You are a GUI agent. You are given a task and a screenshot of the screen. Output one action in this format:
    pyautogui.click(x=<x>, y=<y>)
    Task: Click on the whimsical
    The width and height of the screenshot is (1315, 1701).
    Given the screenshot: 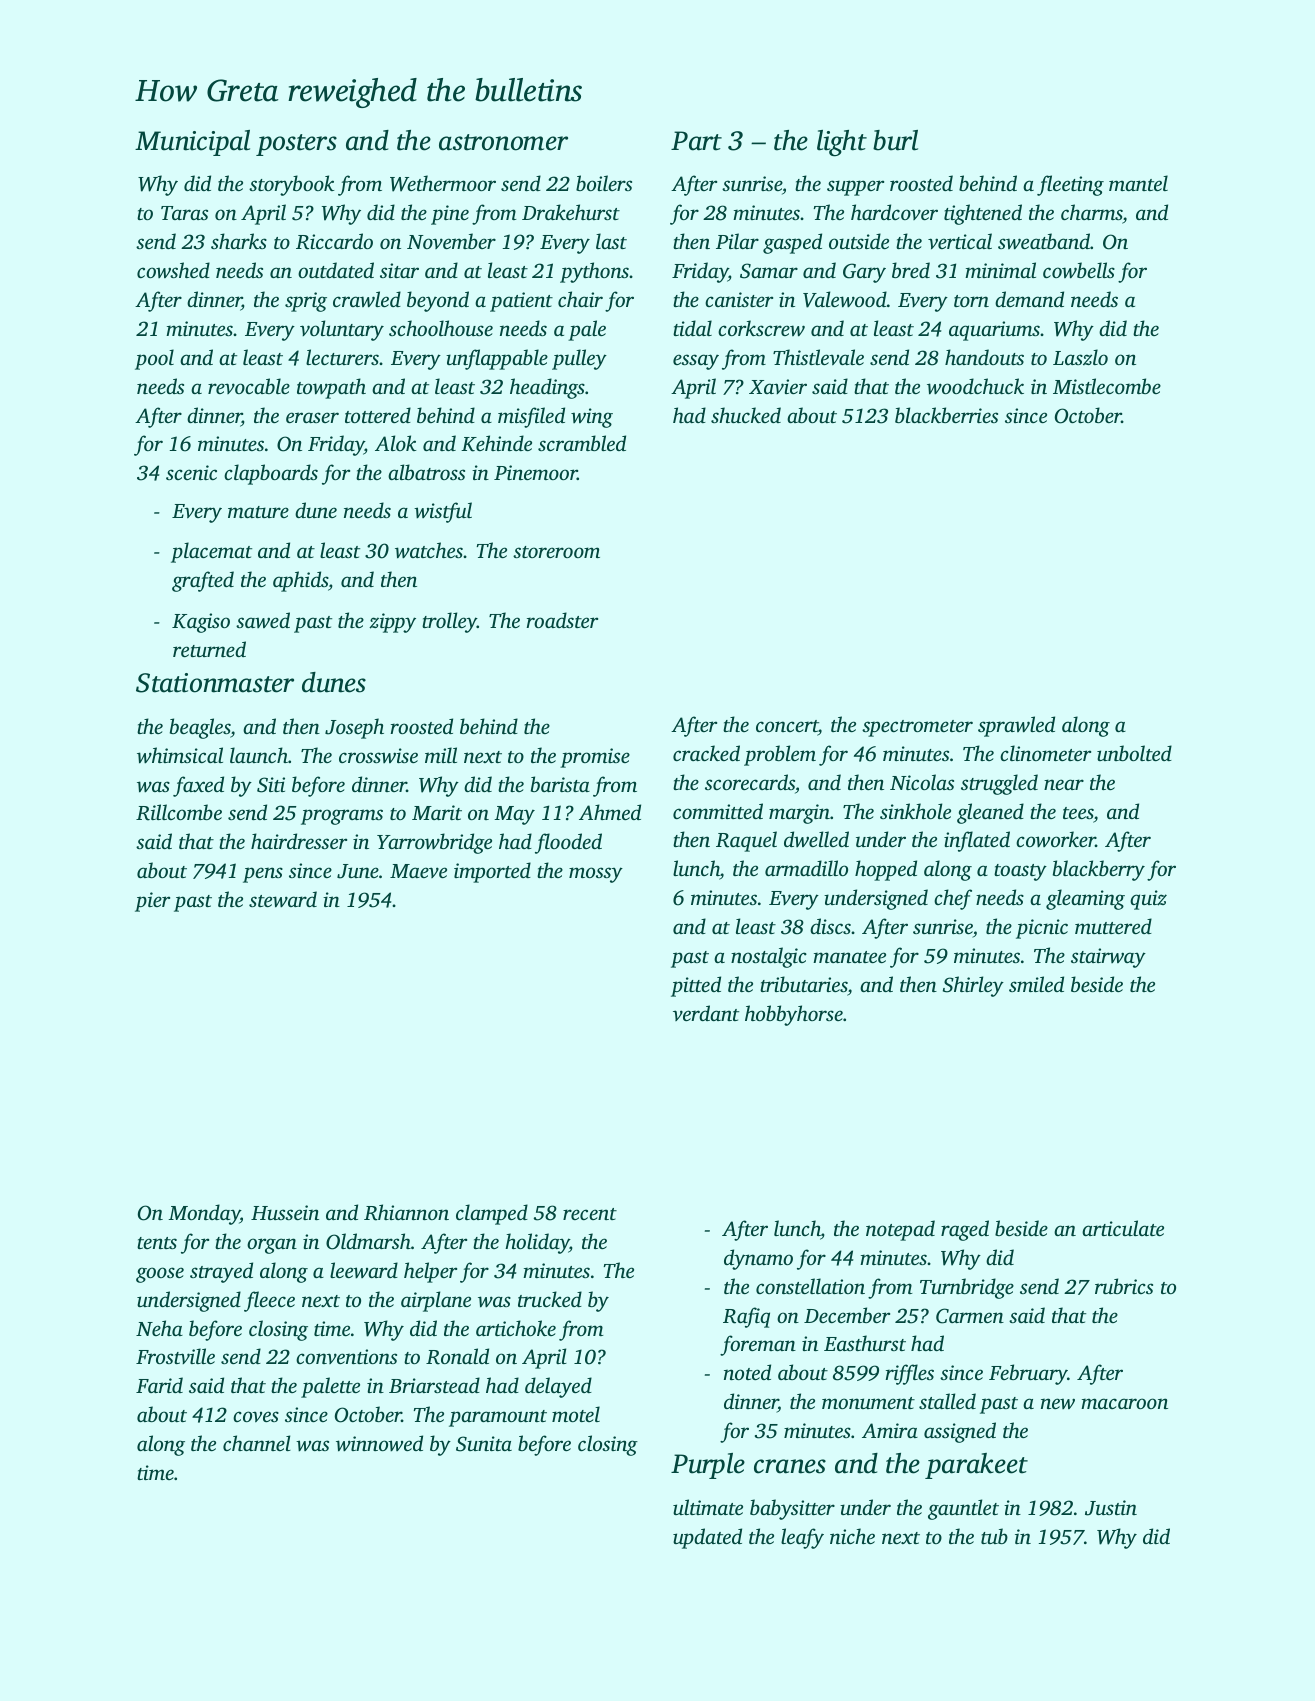 What is the action you would take?
    pyautogui.click(x=180, y=755)
